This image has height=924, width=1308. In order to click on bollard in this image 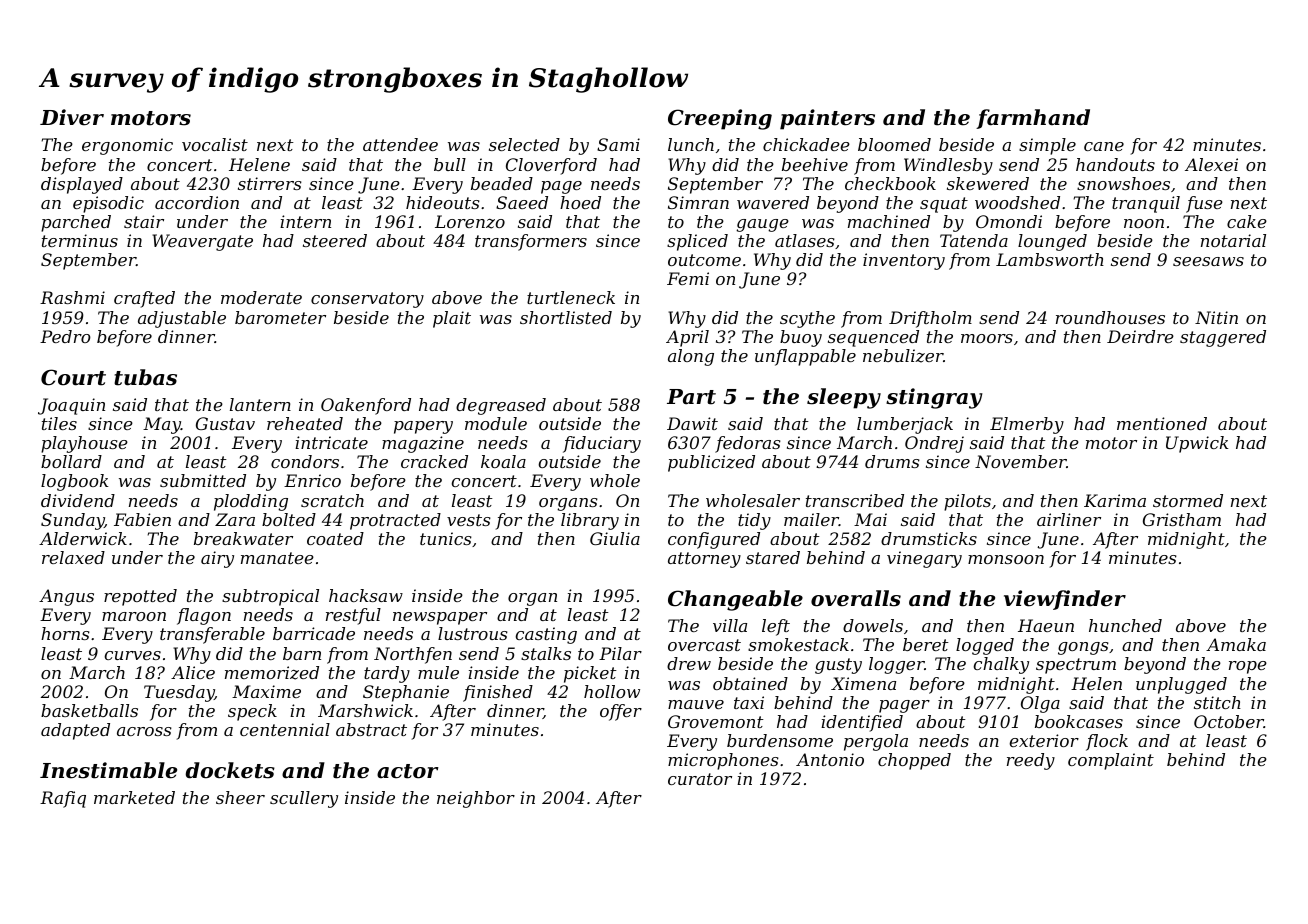, I will do `click(71, 461)`.
